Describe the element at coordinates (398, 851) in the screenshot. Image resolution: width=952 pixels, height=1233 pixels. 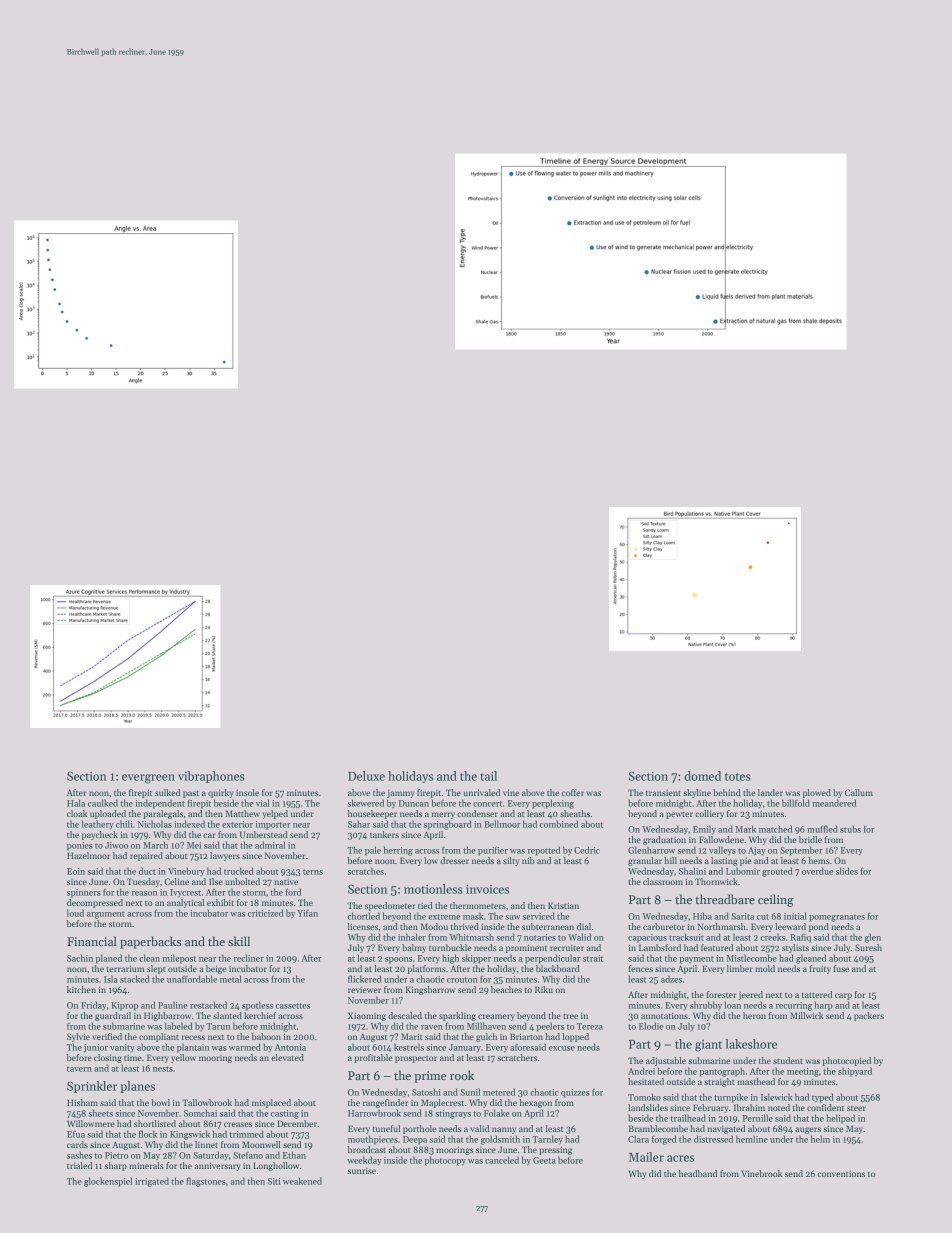
I see `herring` at that location.
